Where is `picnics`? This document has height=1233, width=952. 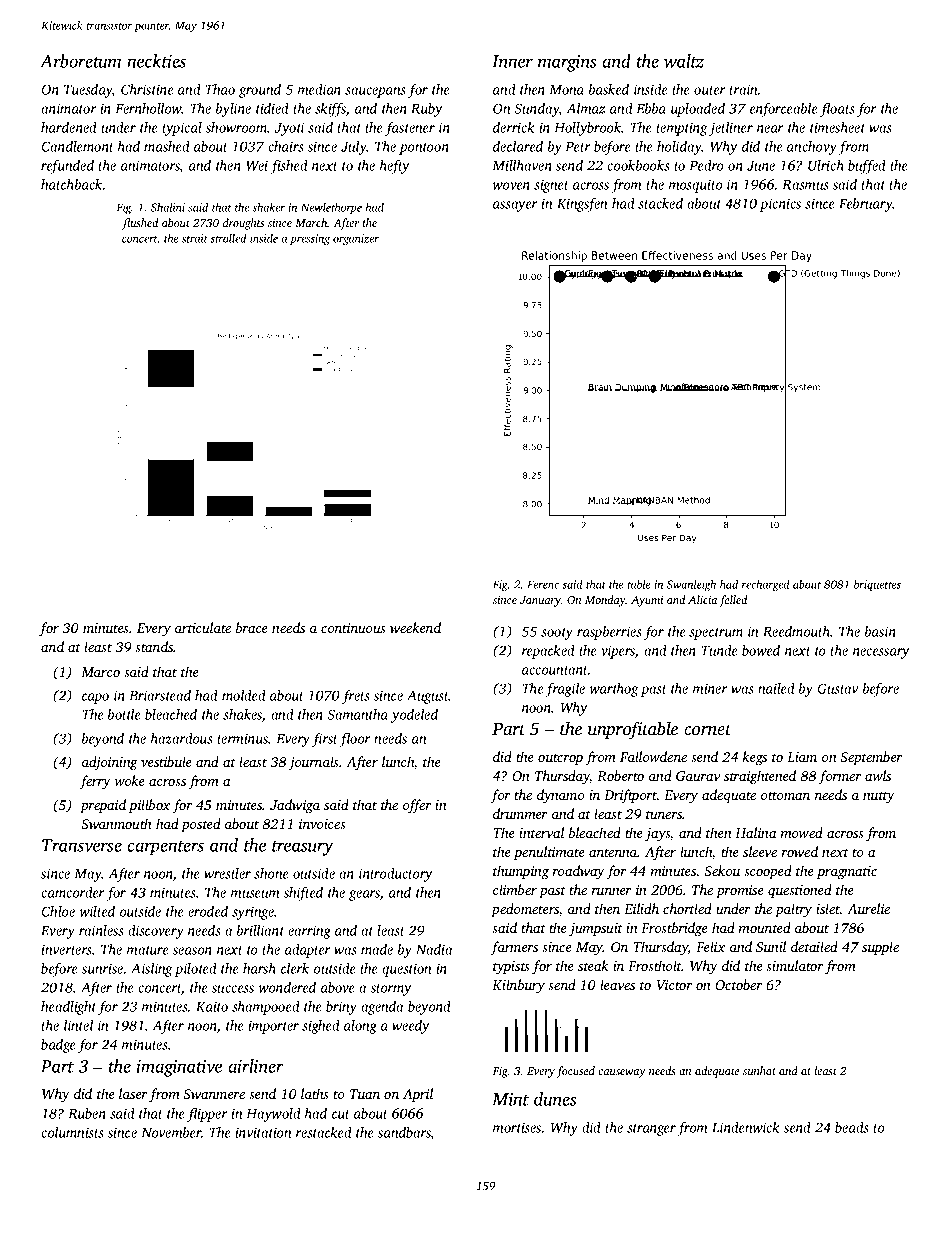 picnics is located at coordinates (780, 205).
